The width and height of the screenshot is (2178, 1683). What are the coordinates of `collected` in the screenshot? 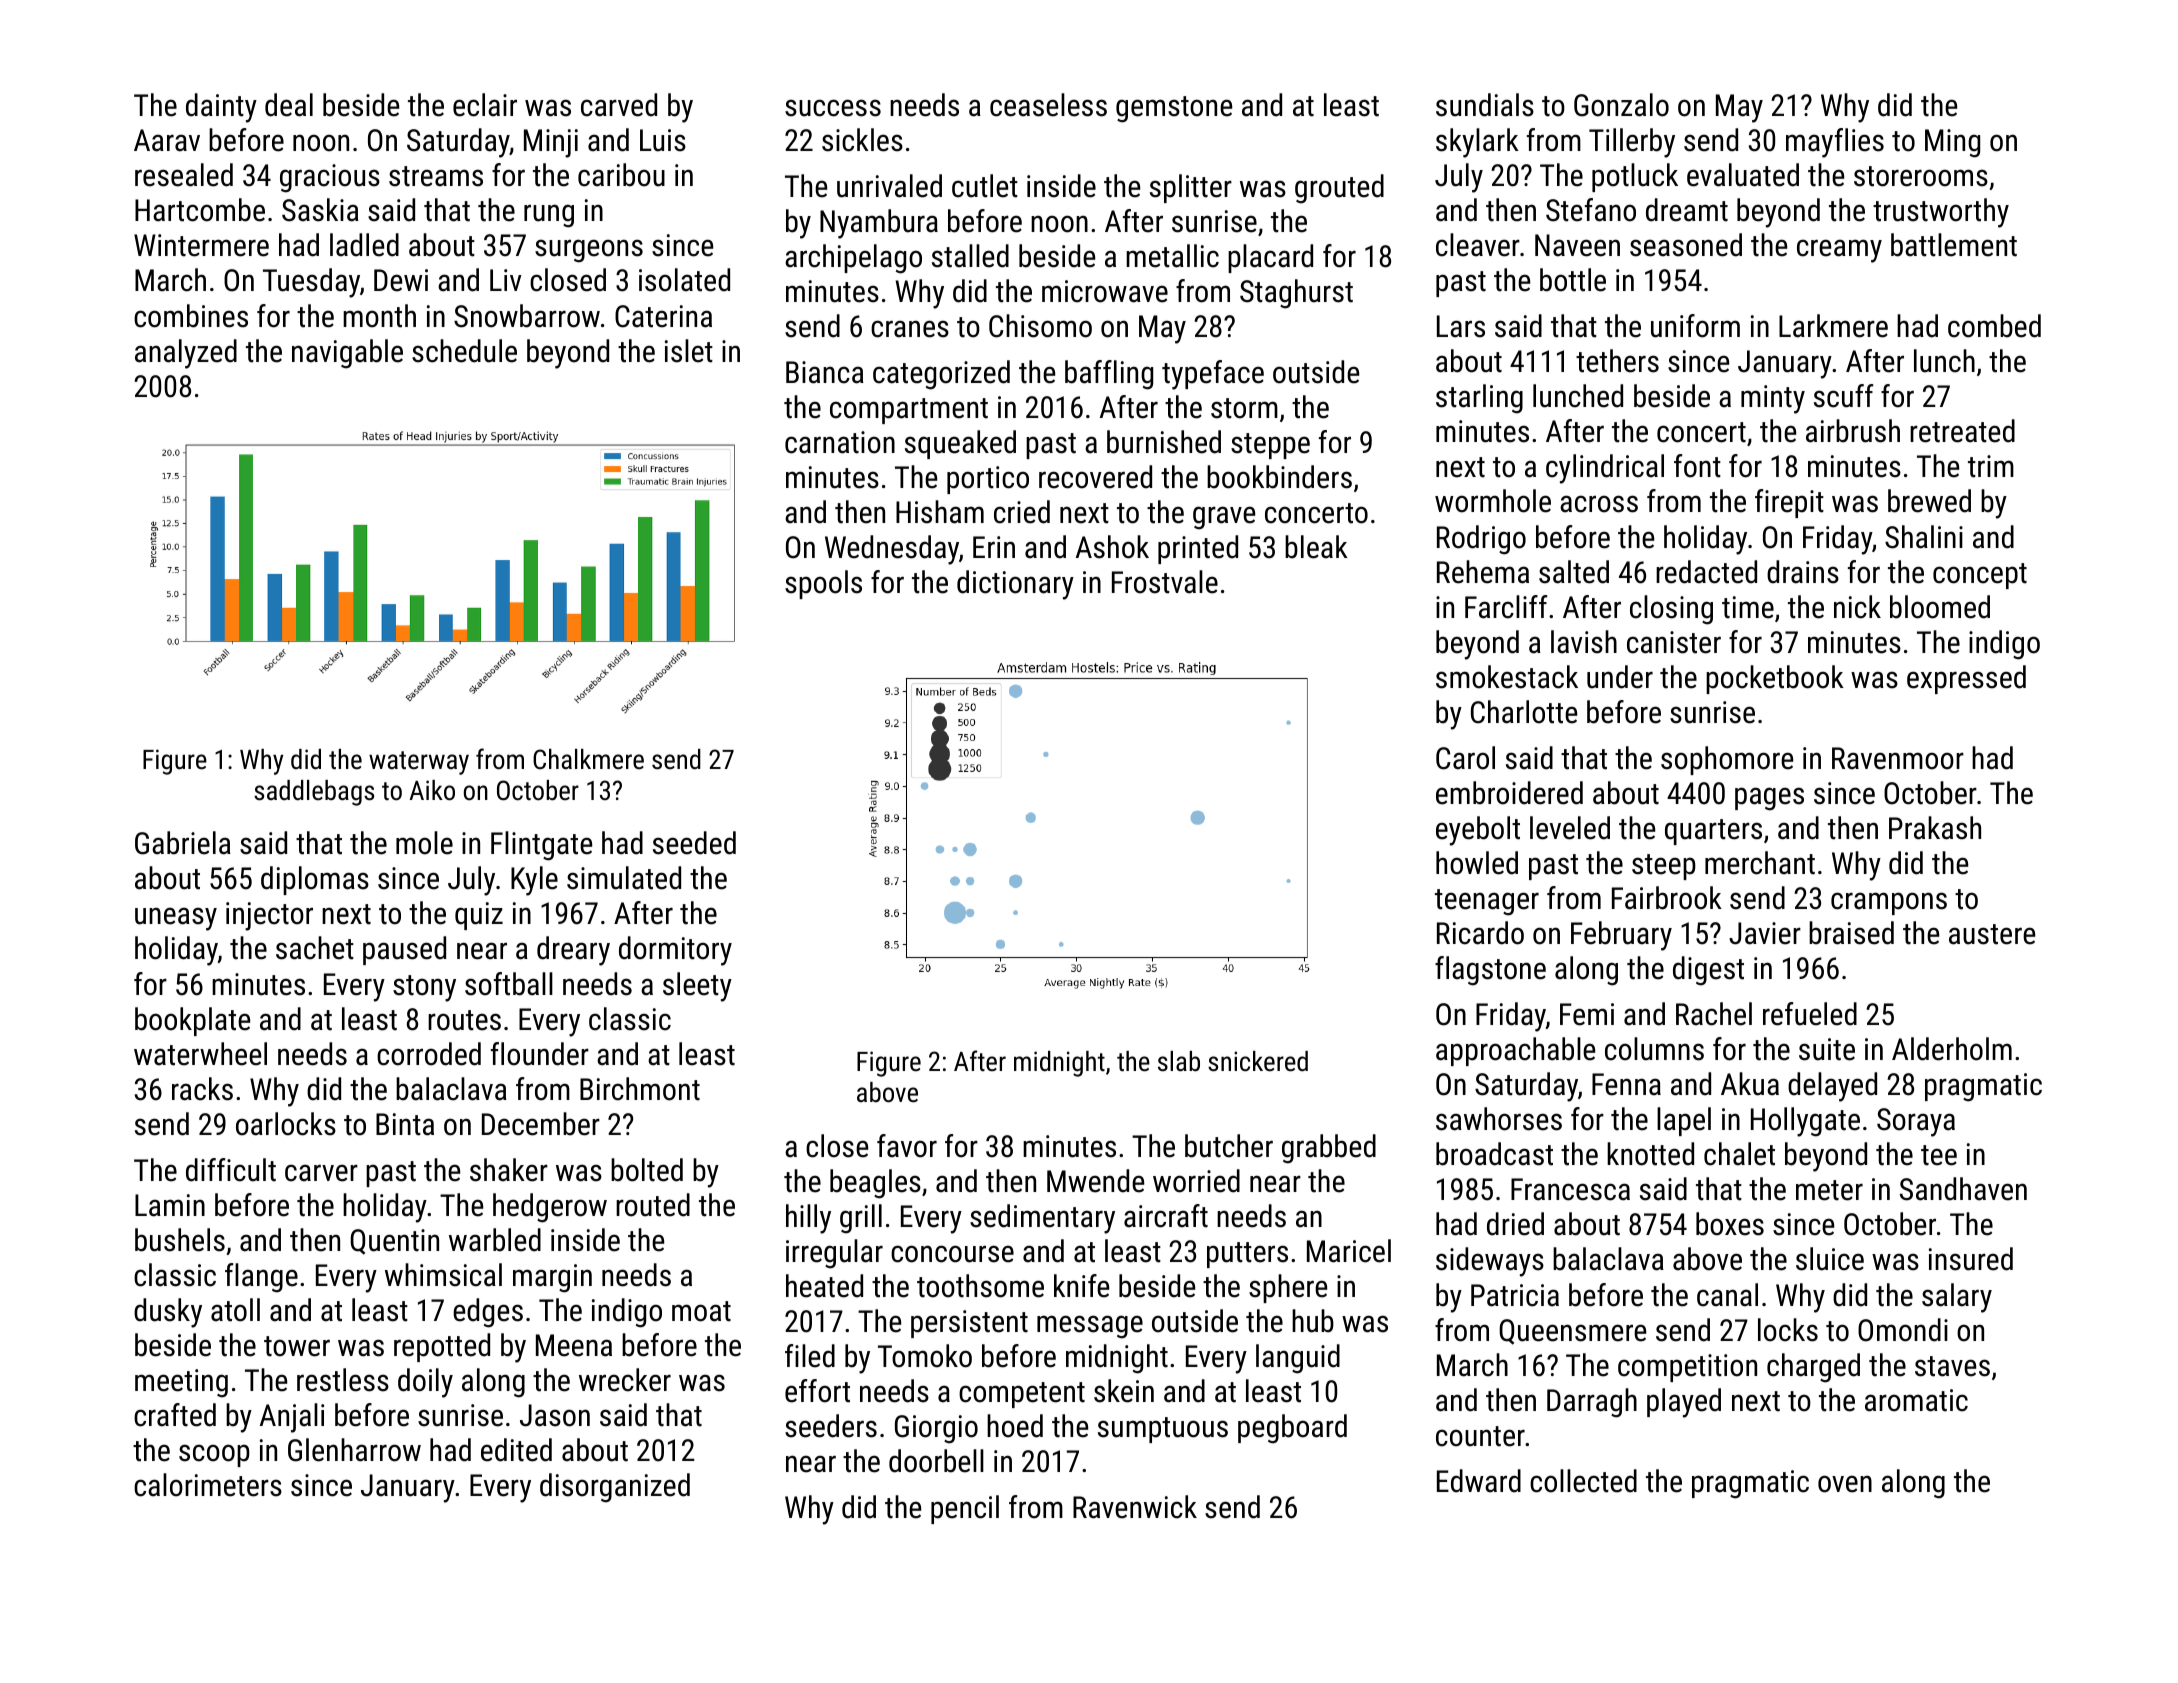 It's located at (1583, 1481).
